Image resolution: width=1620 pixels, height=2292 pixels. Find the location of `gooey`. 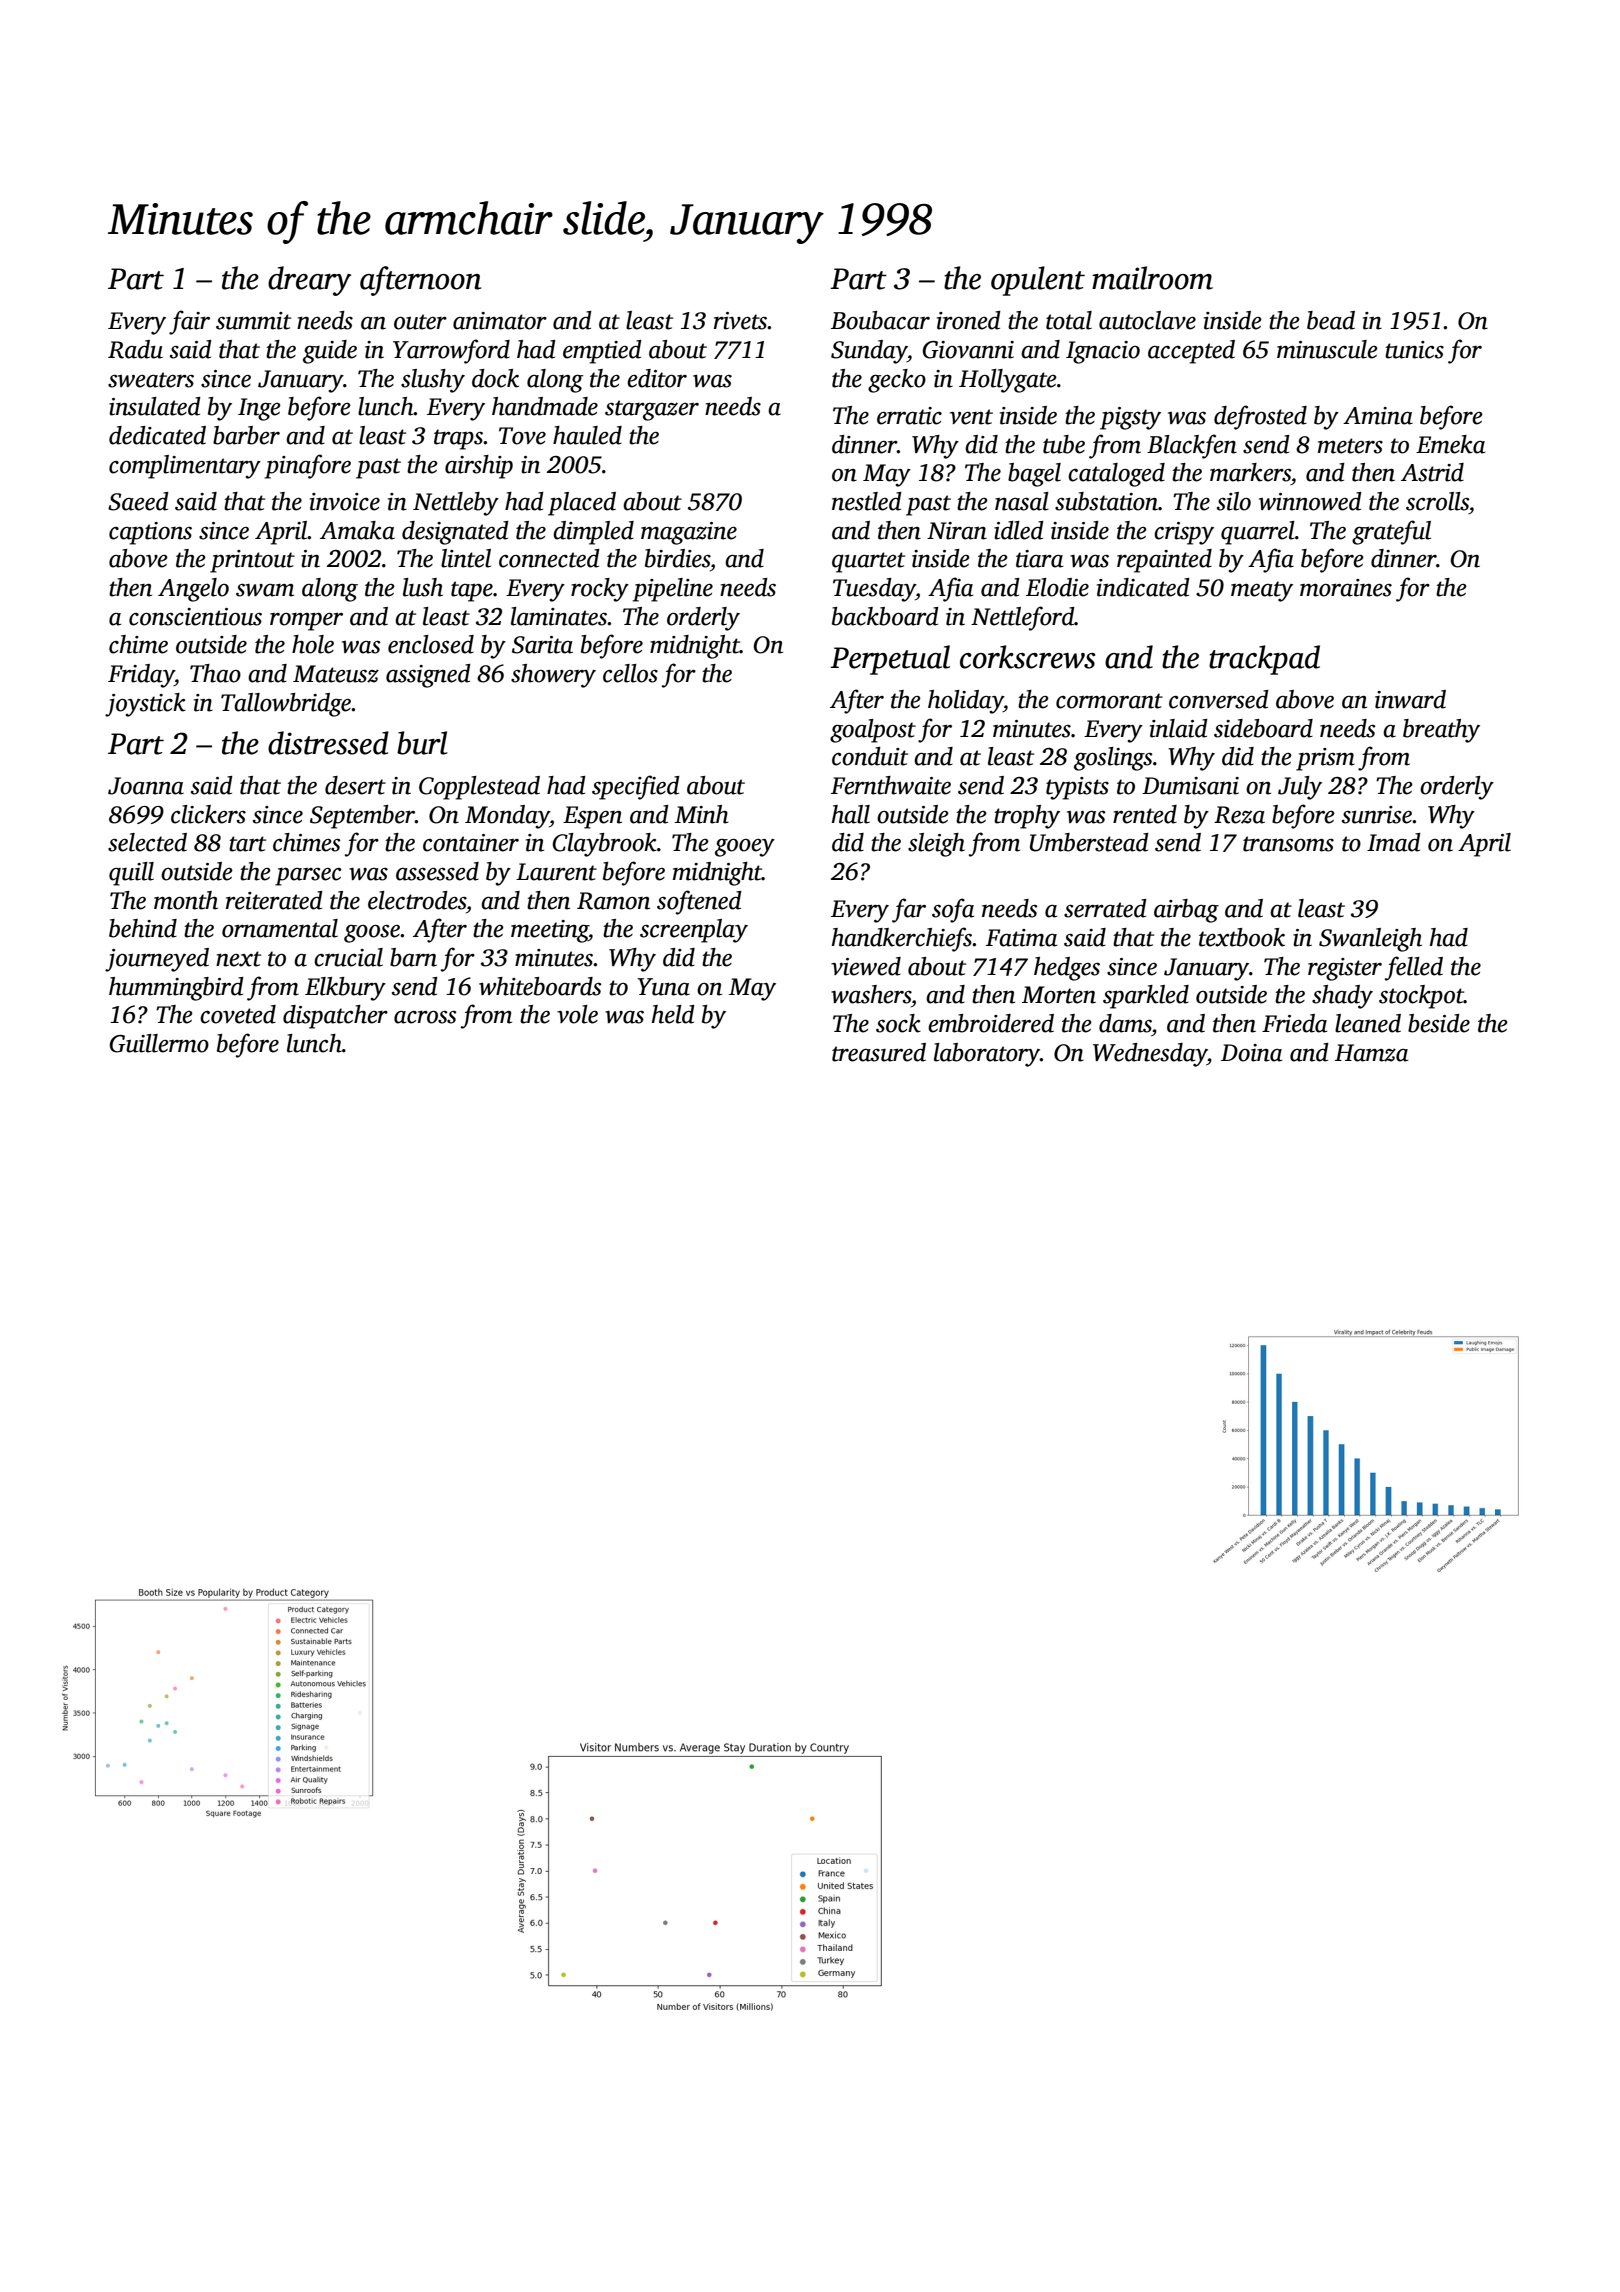

gooey is located at coordinates (745, 848).
